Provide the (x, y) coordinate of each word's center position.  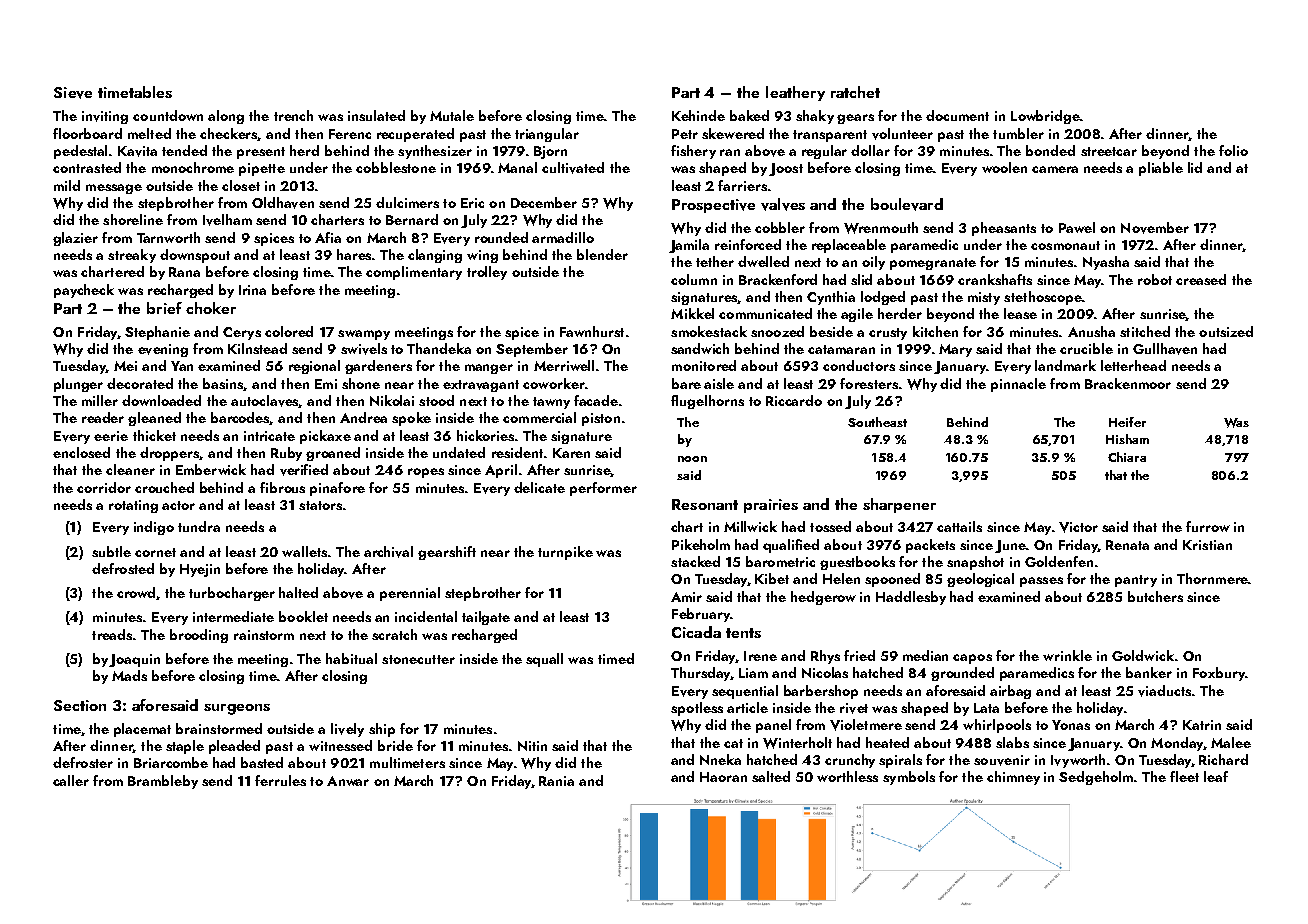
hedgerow (823, 598)
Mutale (452, 115)
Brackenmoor (1128, 383)
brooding (199, 636)
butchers (1155, 596)
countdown (168, 115)
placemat (142, 730)
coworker (553, 383)
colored (289, 331)
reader (103, 417)
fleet (1184, 776)
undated (459, 452)
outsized (1226, 331)
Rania (556, 781)
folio (1233, 150)
